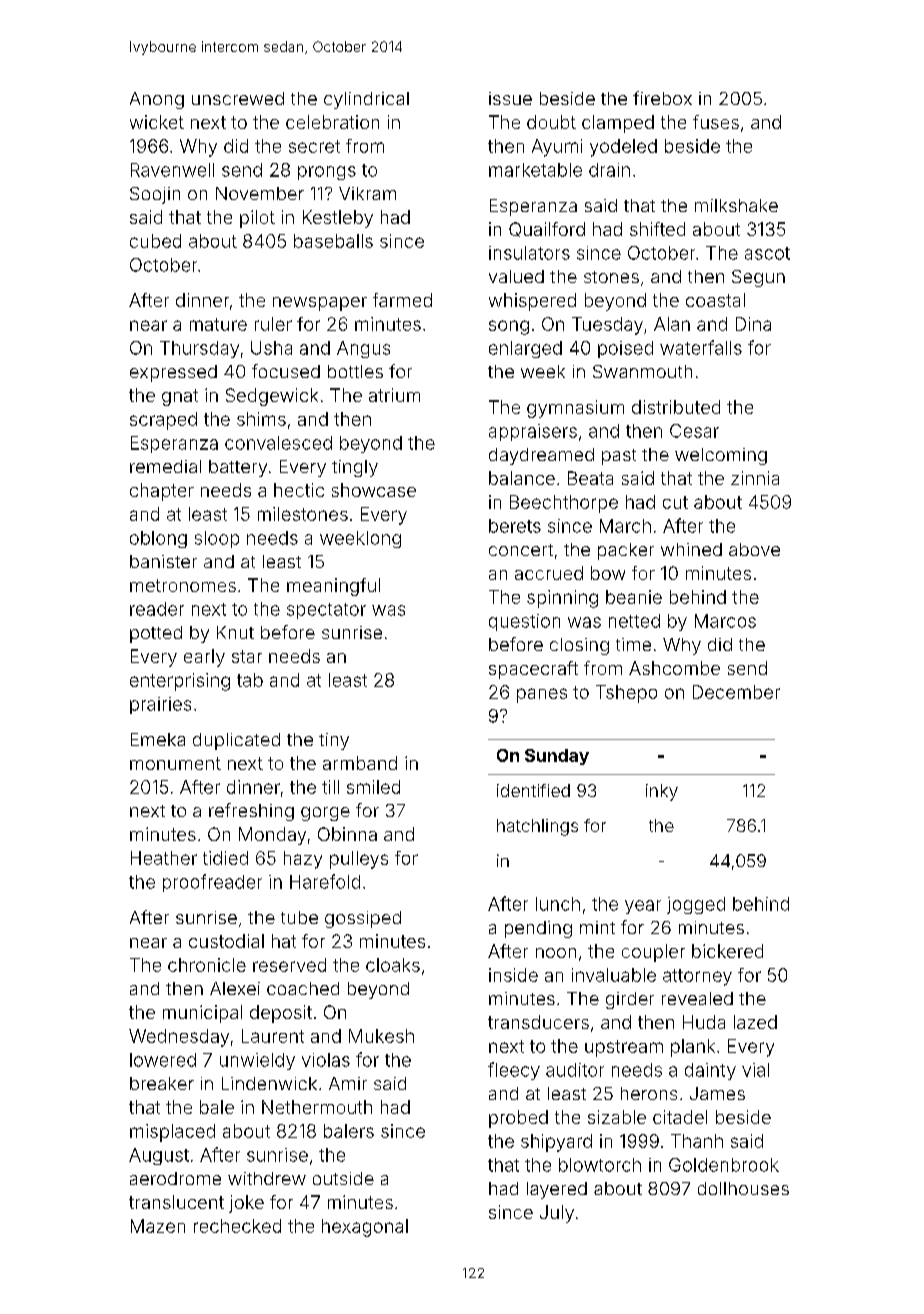 This page has width=924, height=1314. I want to click on enterprising, so click(180, 682).
